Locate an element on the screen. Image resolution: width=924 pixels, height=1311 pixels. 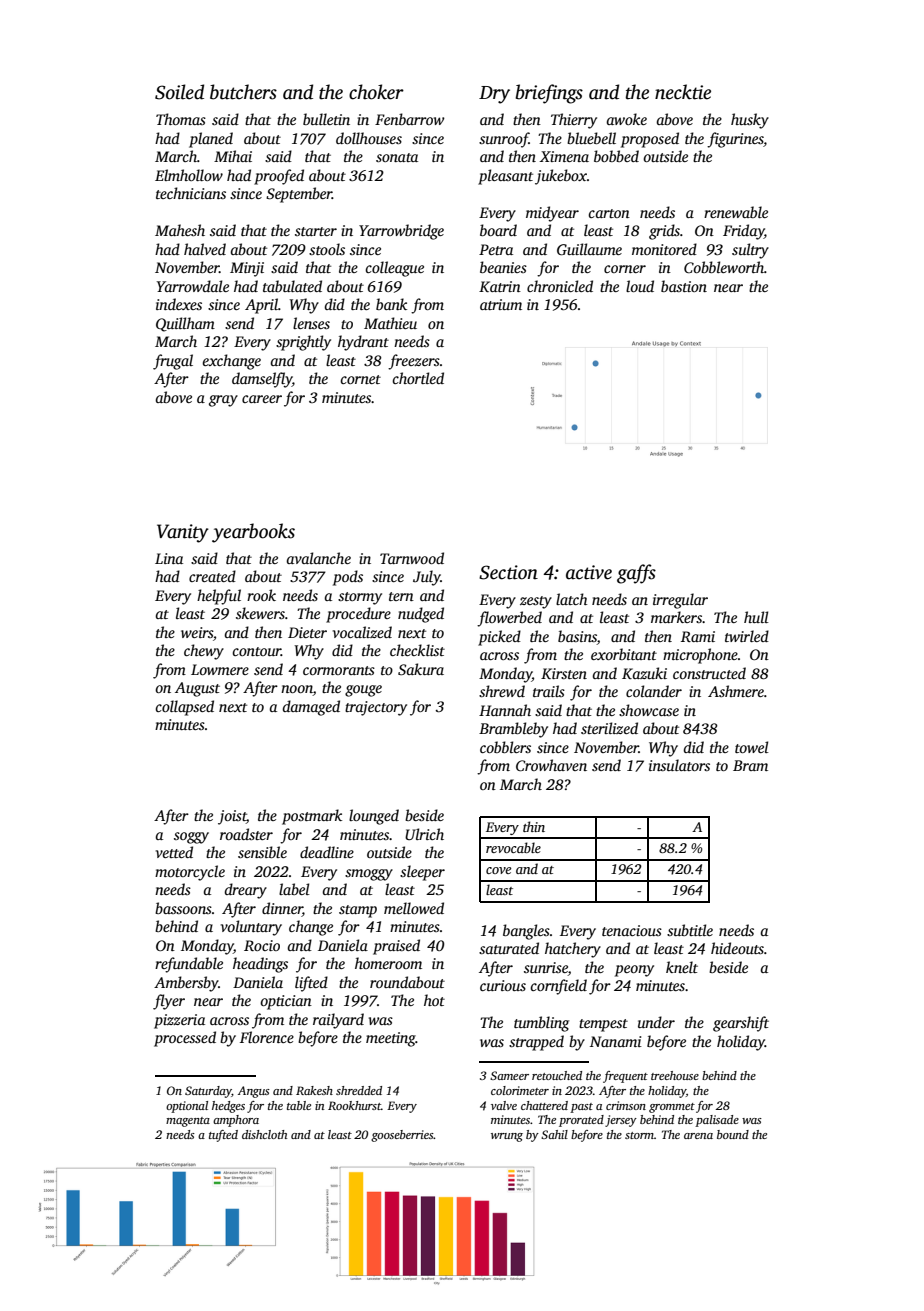
flyer is located at coordinates (169, 1002).
